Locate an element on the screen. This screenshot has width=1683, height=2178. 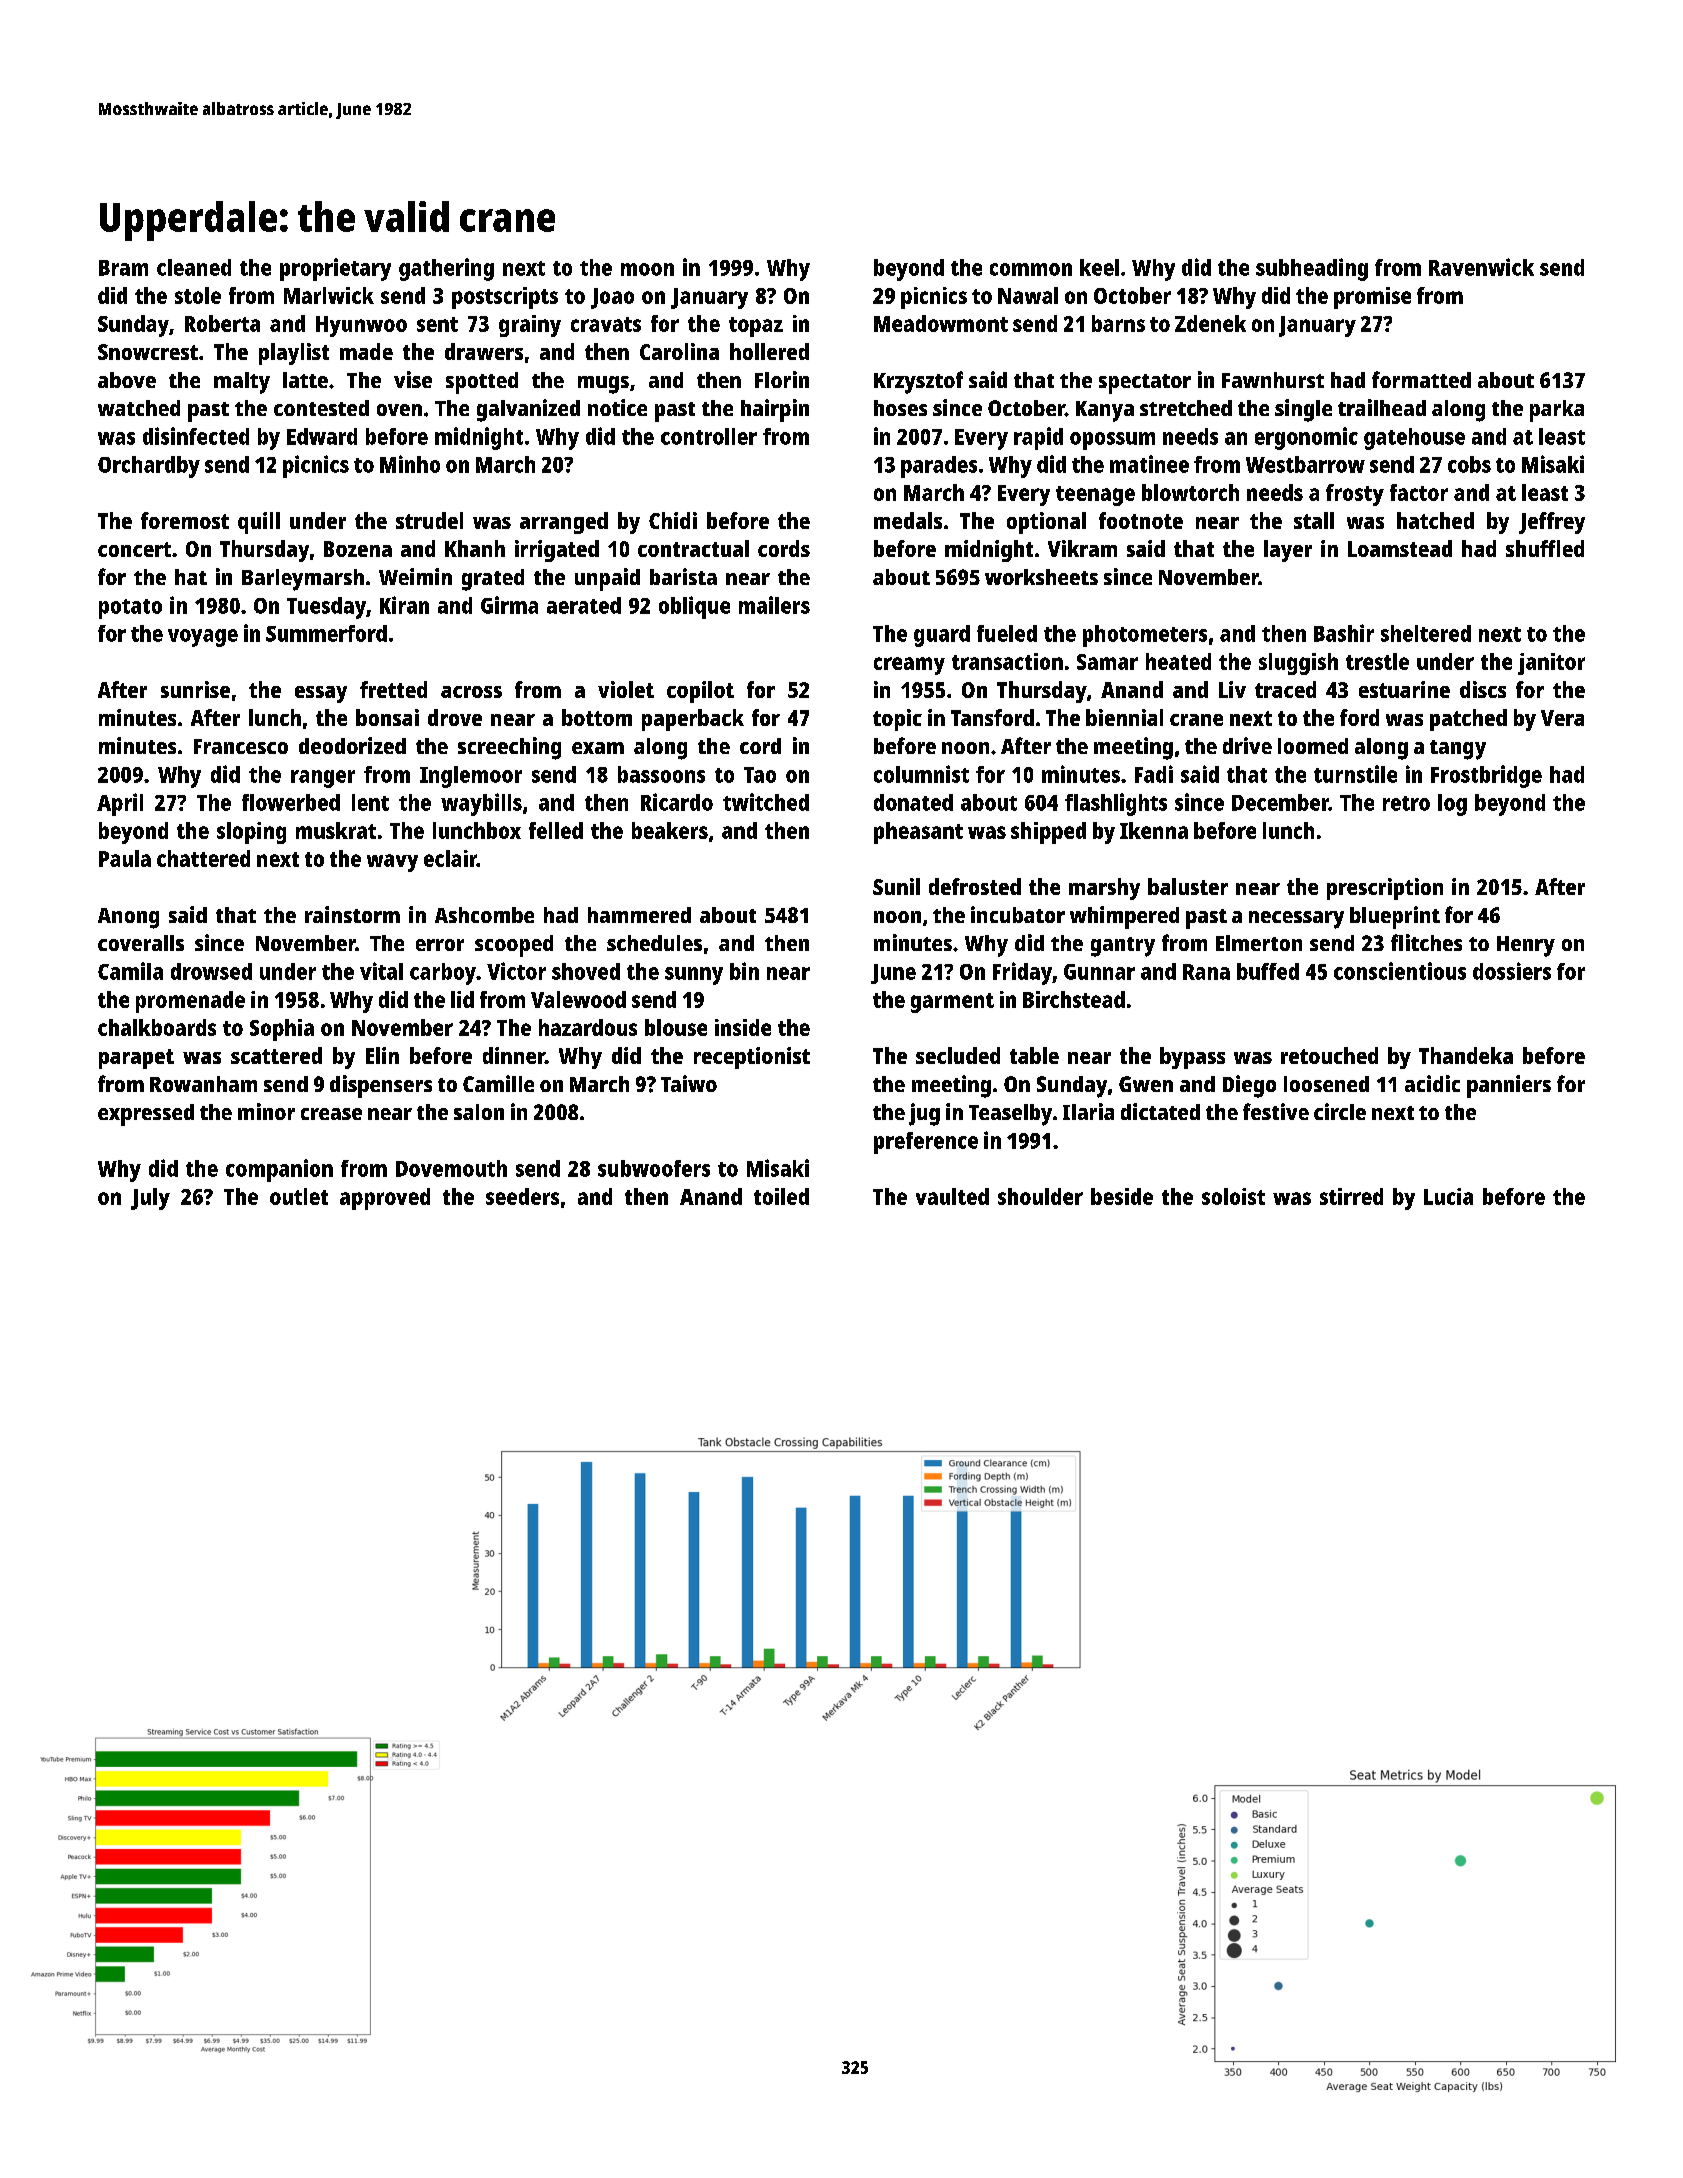
common is located at coordinates (1031, 269).
